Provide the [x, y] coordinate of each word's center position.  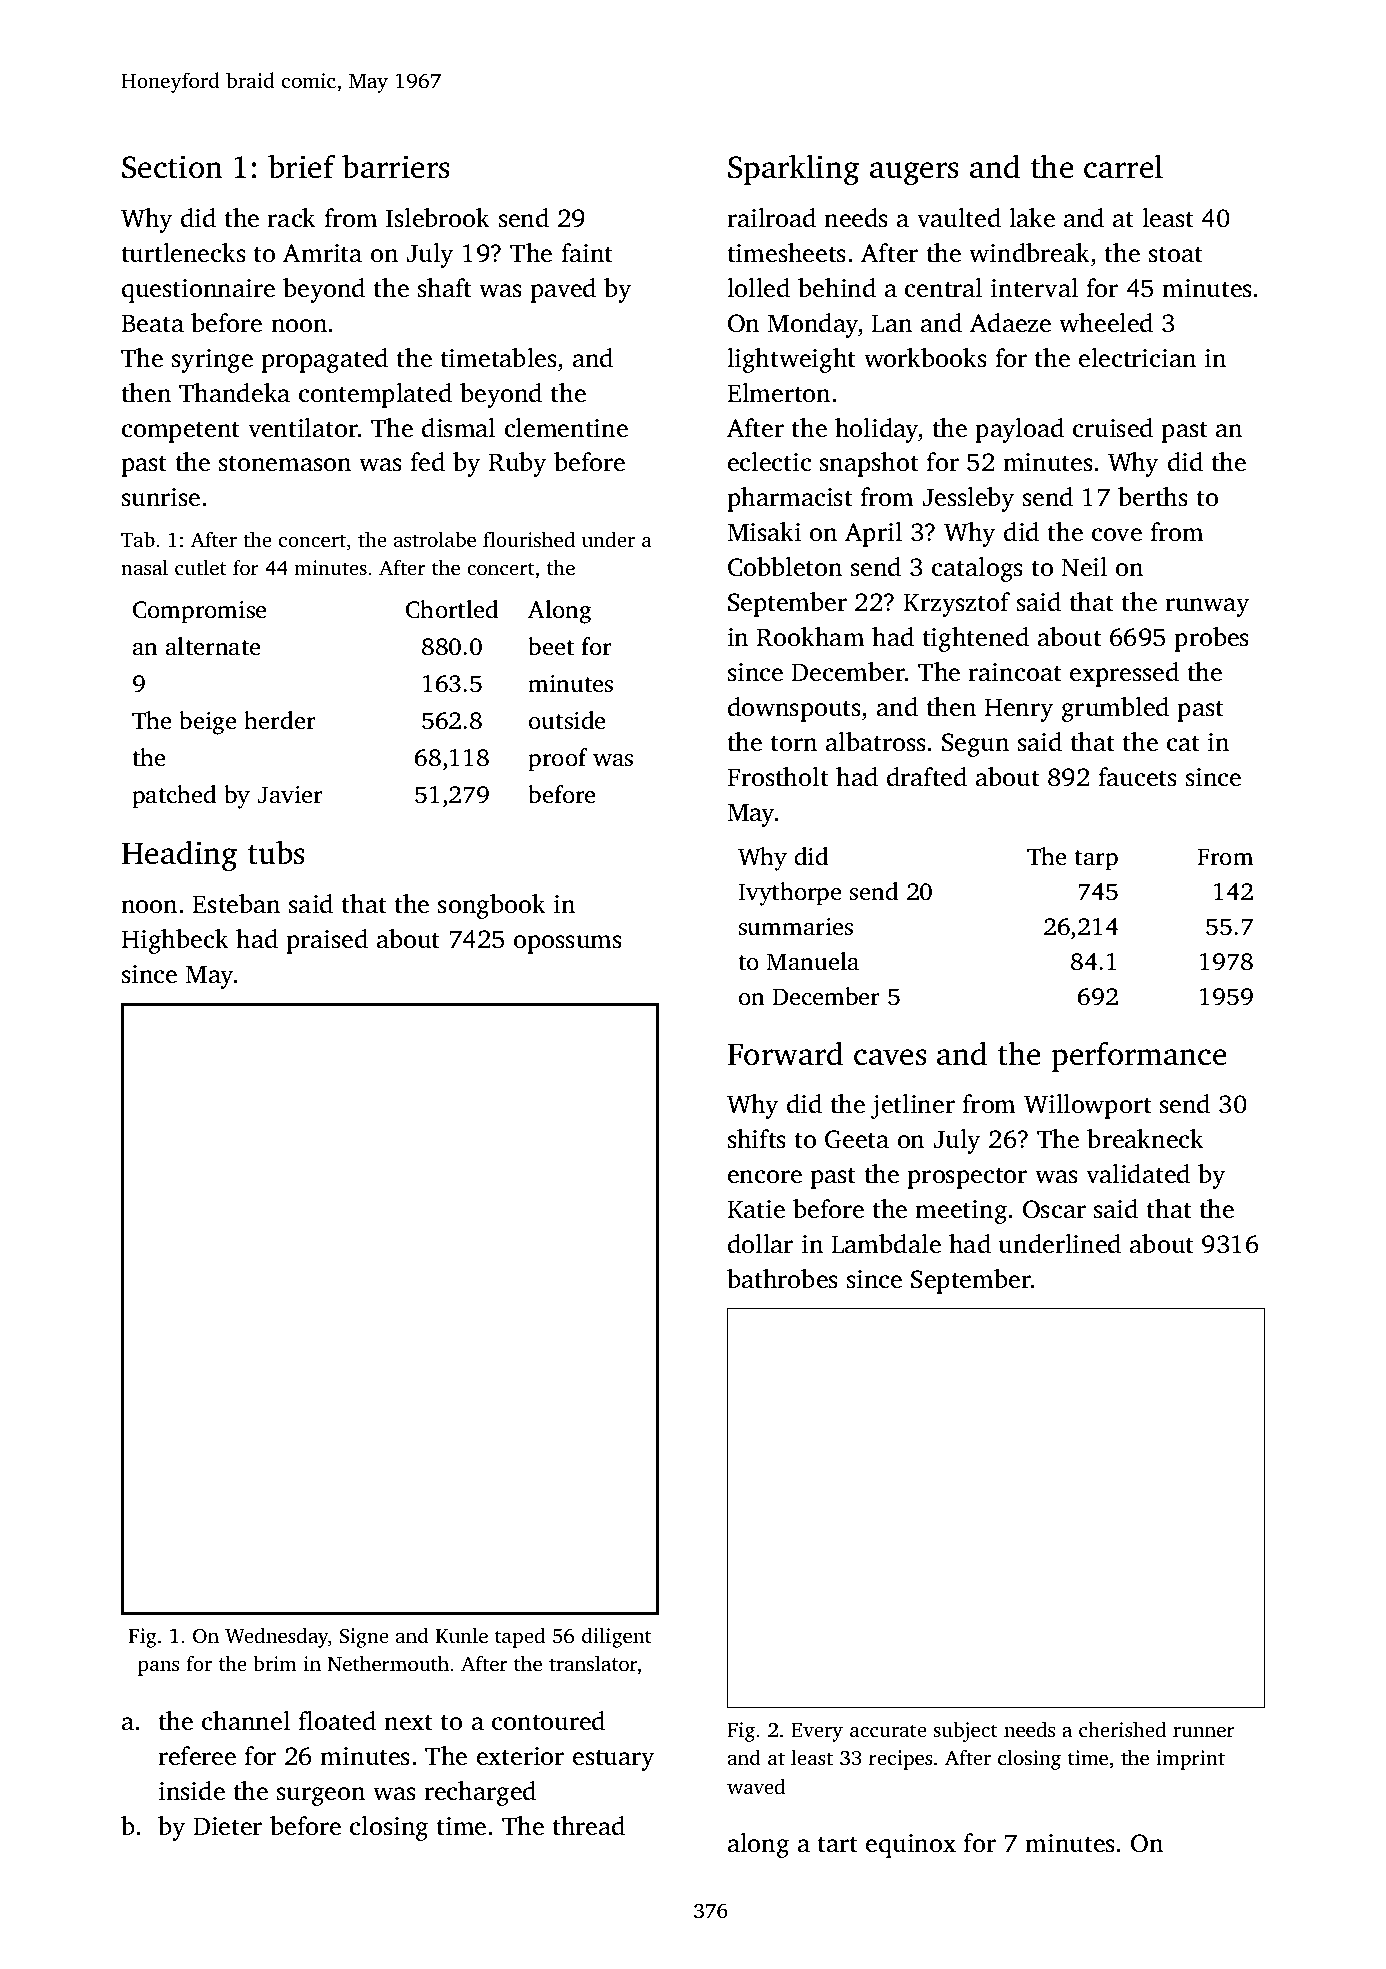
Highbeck [175, 941]
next [408, 1722]
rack [291, 218]
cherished [1122, 1729]
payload [1019, 430]
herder [280, 720]
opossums [568, 944]
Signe [364, 1638]
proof [558, 760]
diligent [617, 1637]
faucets [1137, 777]
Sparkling [793, 169]
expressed [1124, 674]
